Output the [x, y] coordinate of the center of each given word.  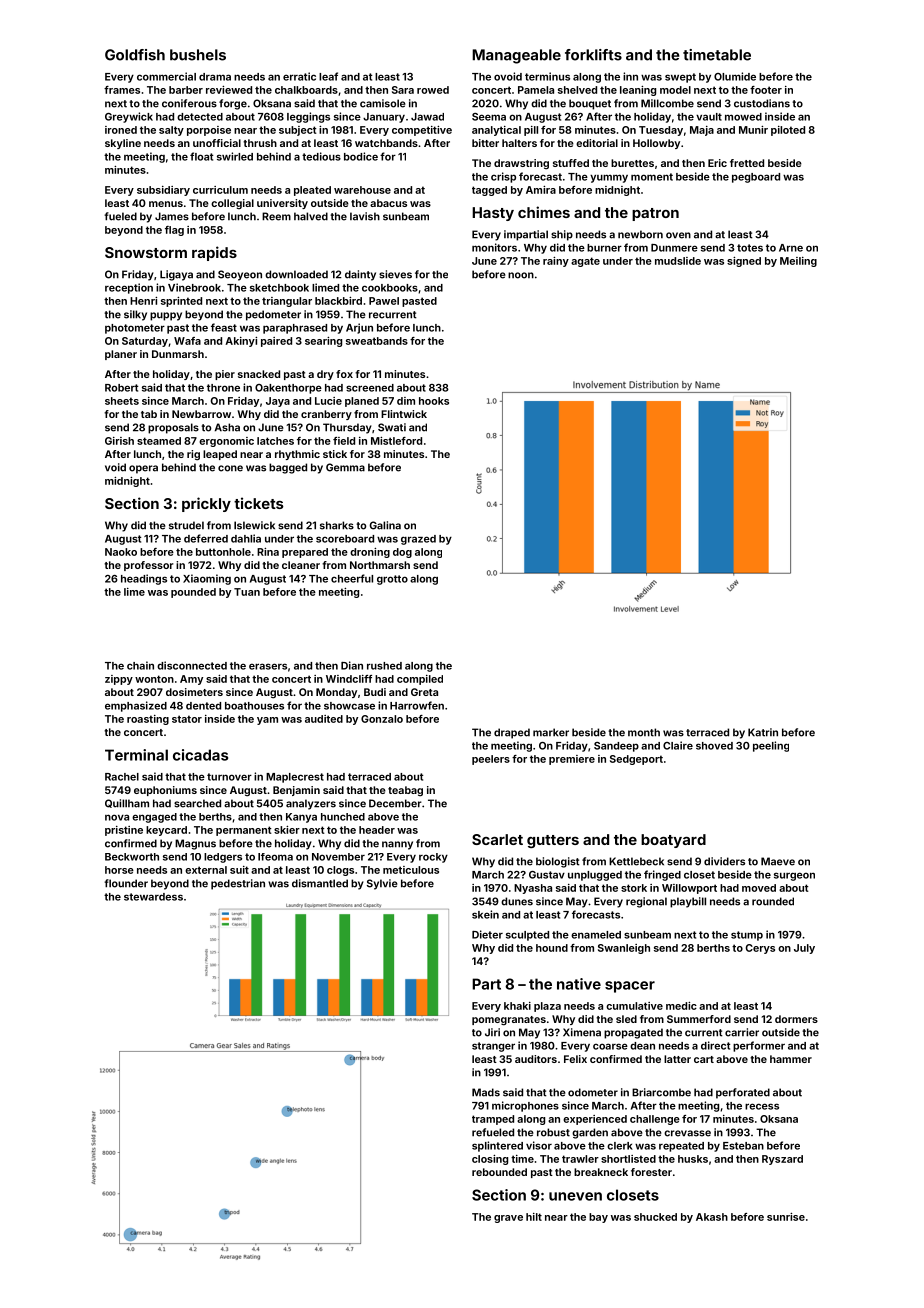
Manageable [516, 56]
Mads [486, 1092]
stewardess [153, 897]
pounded [193, 593]
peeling [771, 746]
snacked [259, 374]
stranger [493, 1047]
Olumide [735, 76]
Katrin [763, 732]
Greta [424, 692]
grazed [418, 540]
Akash [712, 1217]
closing [490, 1160]
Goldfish [135, 55]
